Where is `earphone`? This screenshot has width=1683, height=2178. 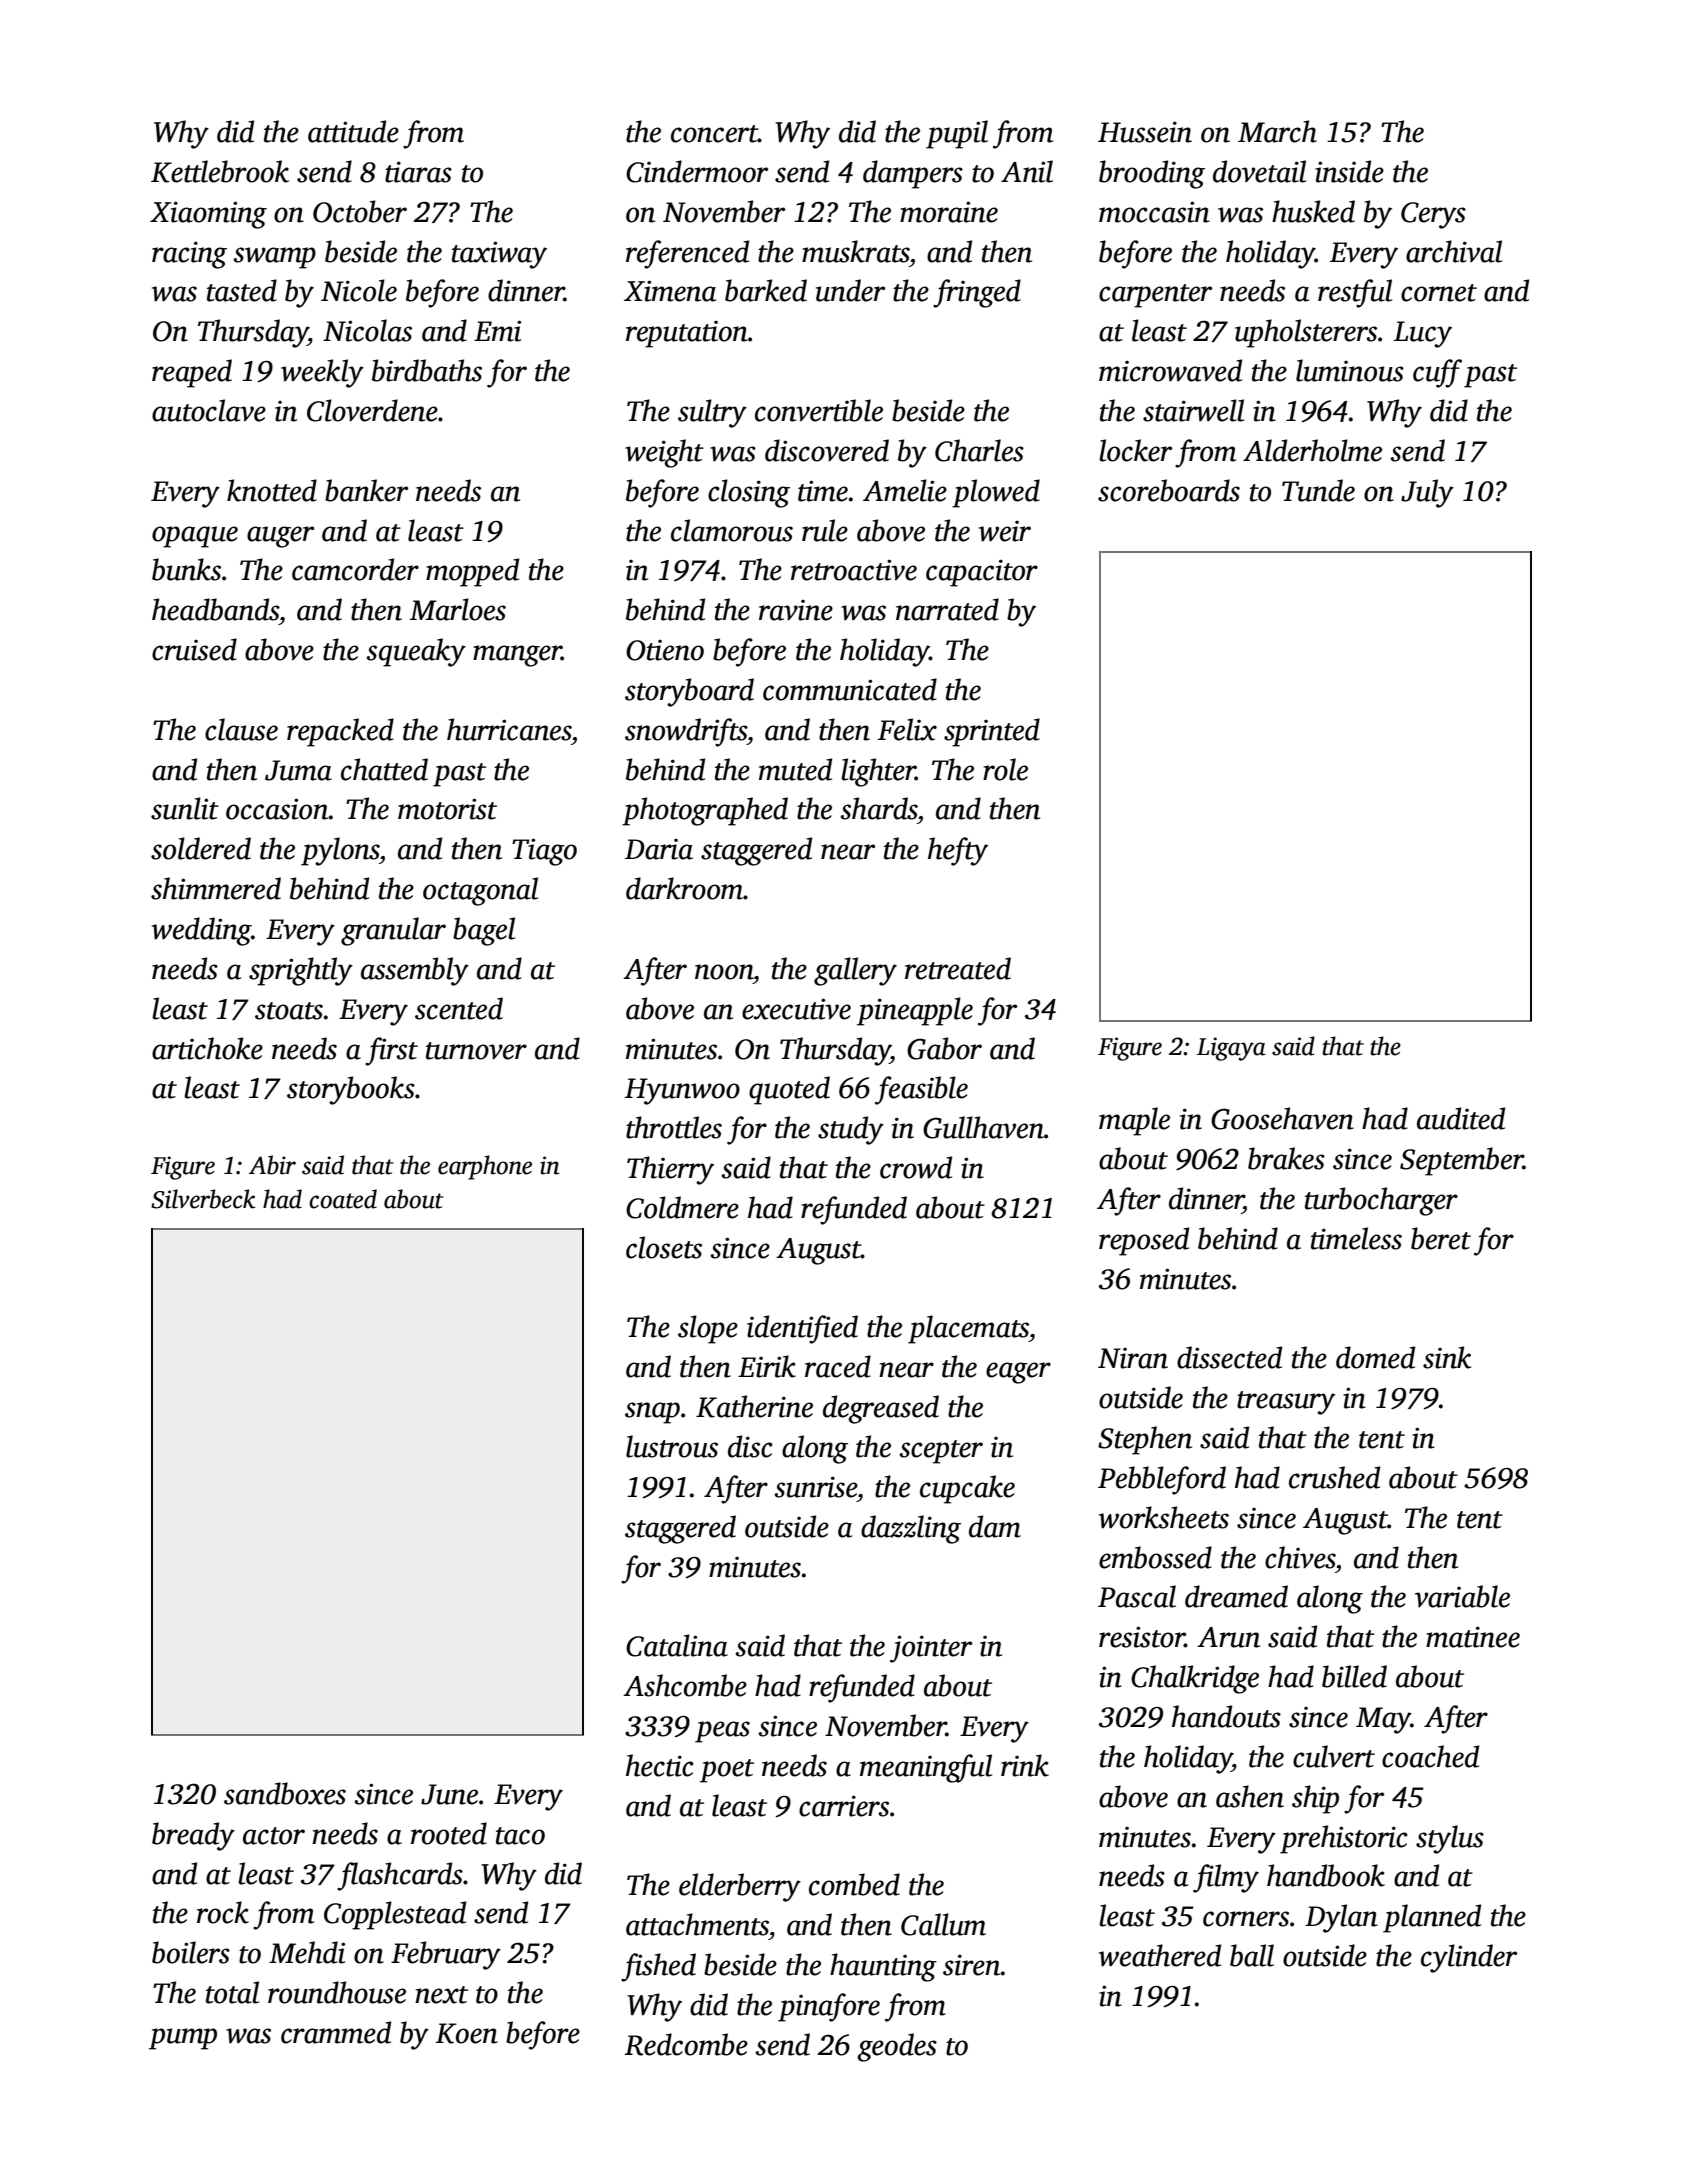
earphone is located at coordinates (485, 1167).
